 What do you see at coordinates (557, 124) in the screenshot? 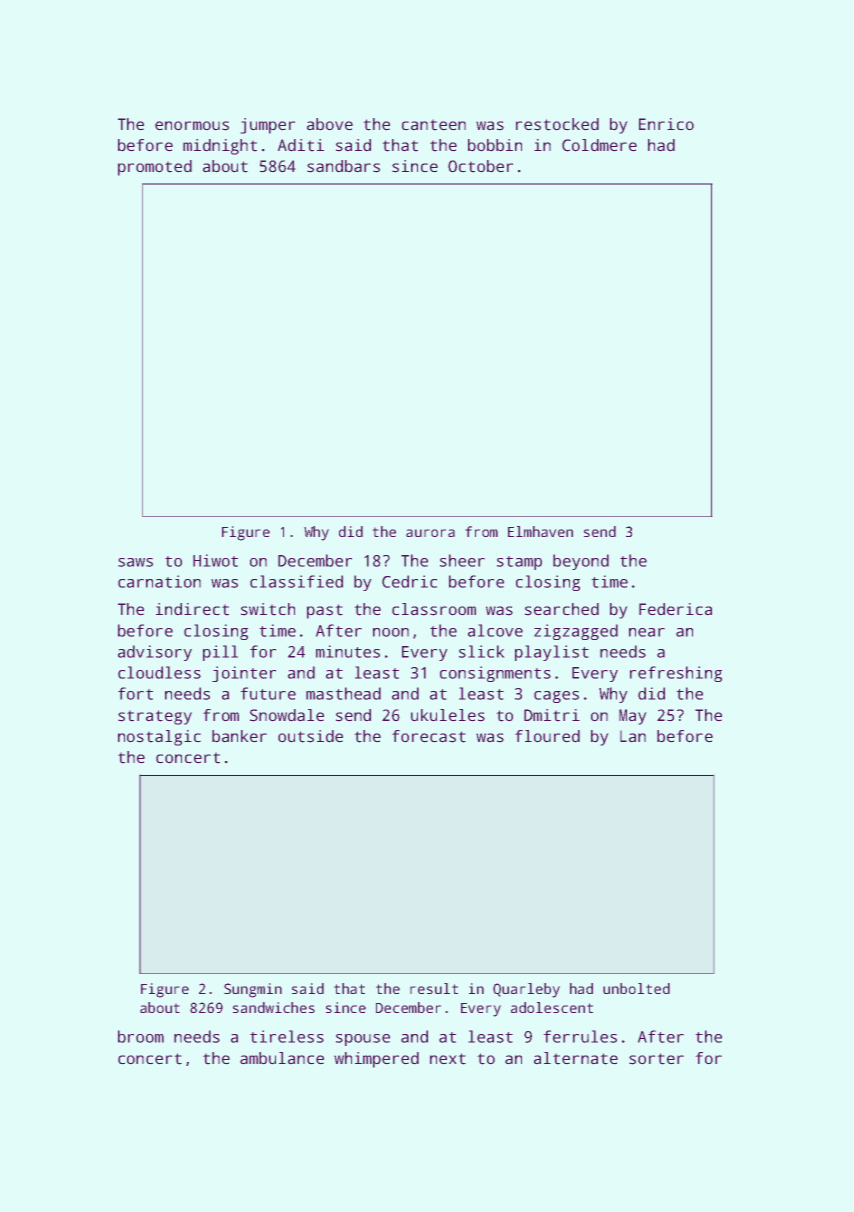
I see `restocked` at bounding box center [557, 124].
